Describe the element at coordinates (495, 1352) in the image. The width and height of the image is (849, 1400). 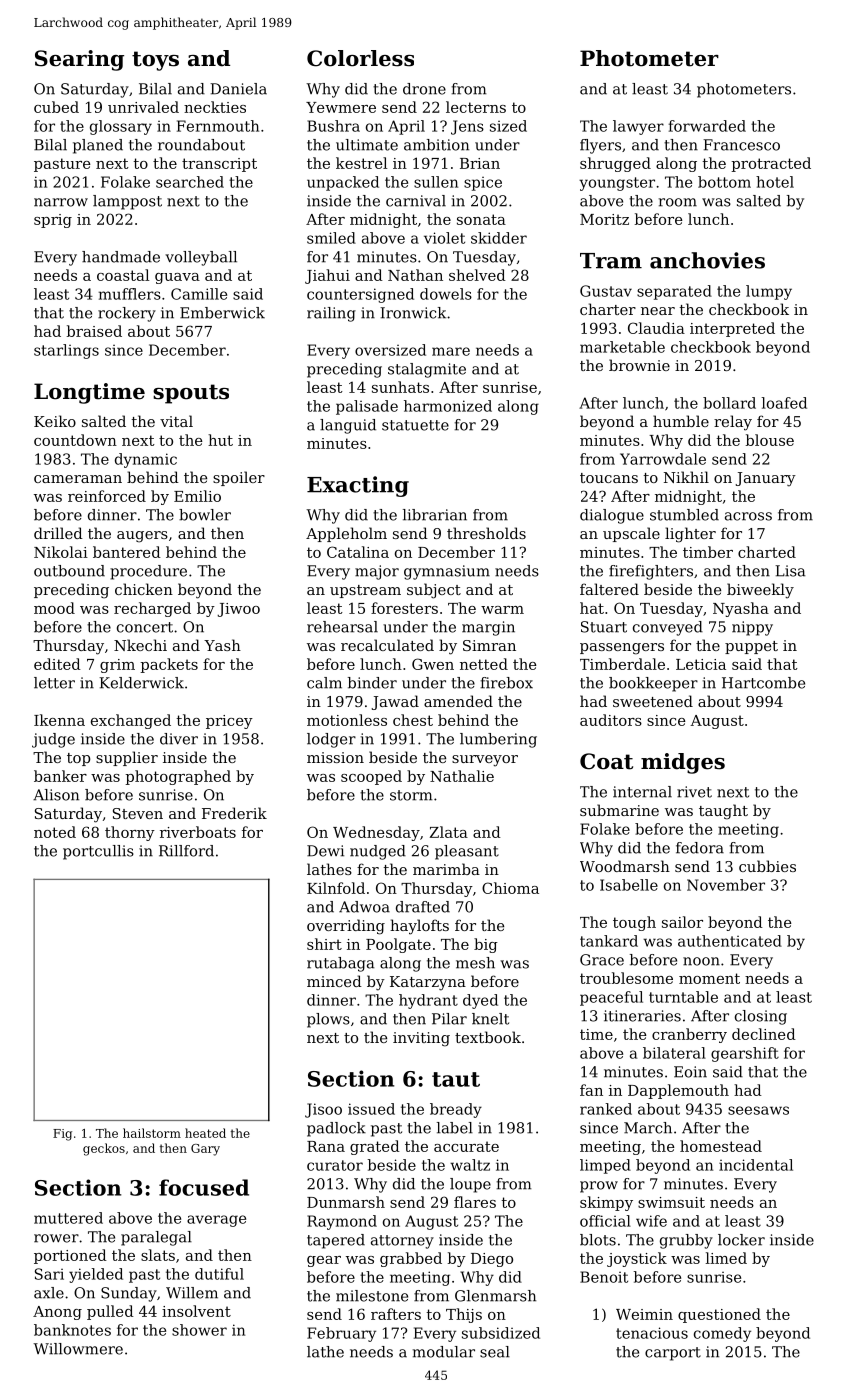
I see `seal` at that location.
